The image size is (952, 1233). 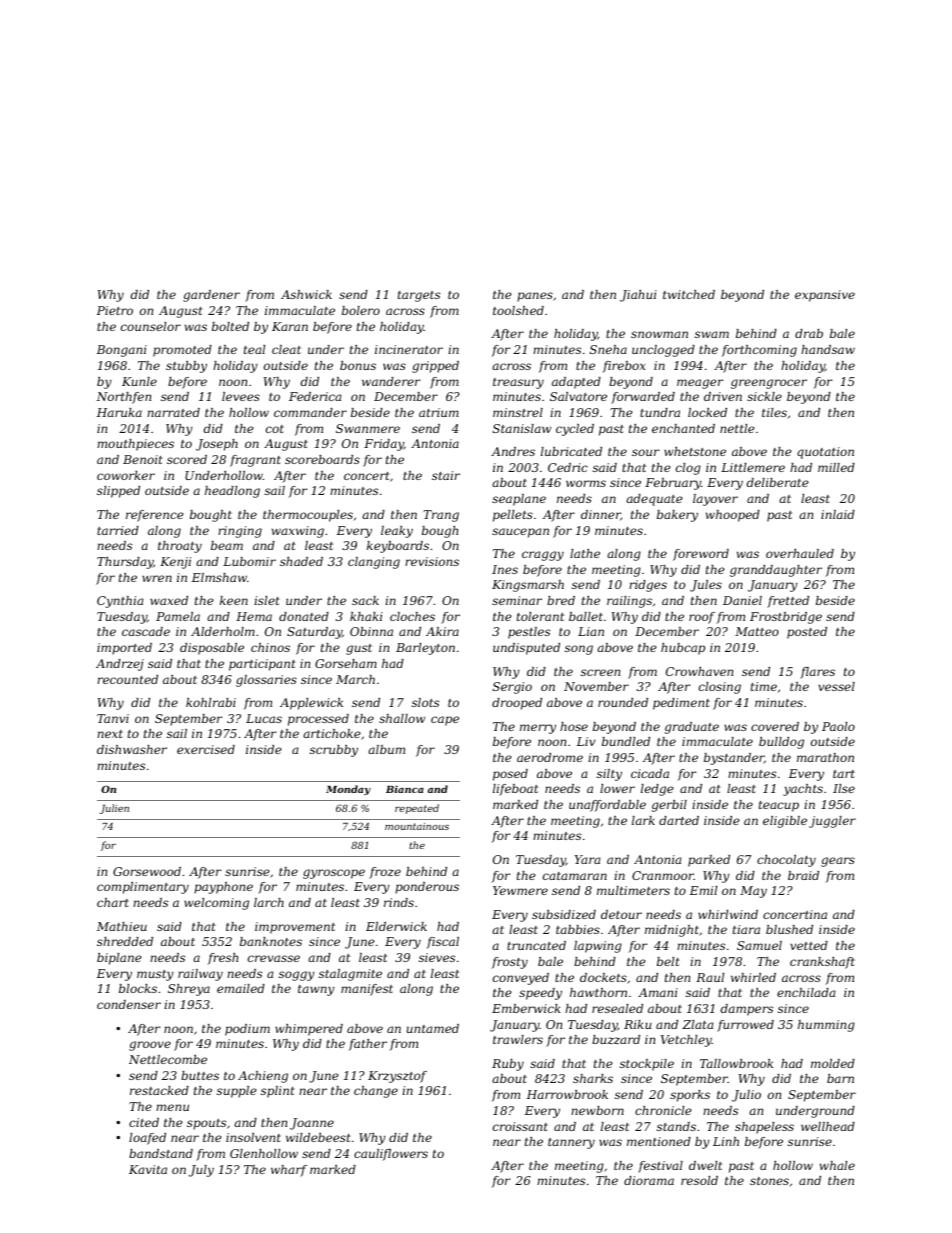 I want to click on Harrowbrook, so click(x=567, y=1094).
